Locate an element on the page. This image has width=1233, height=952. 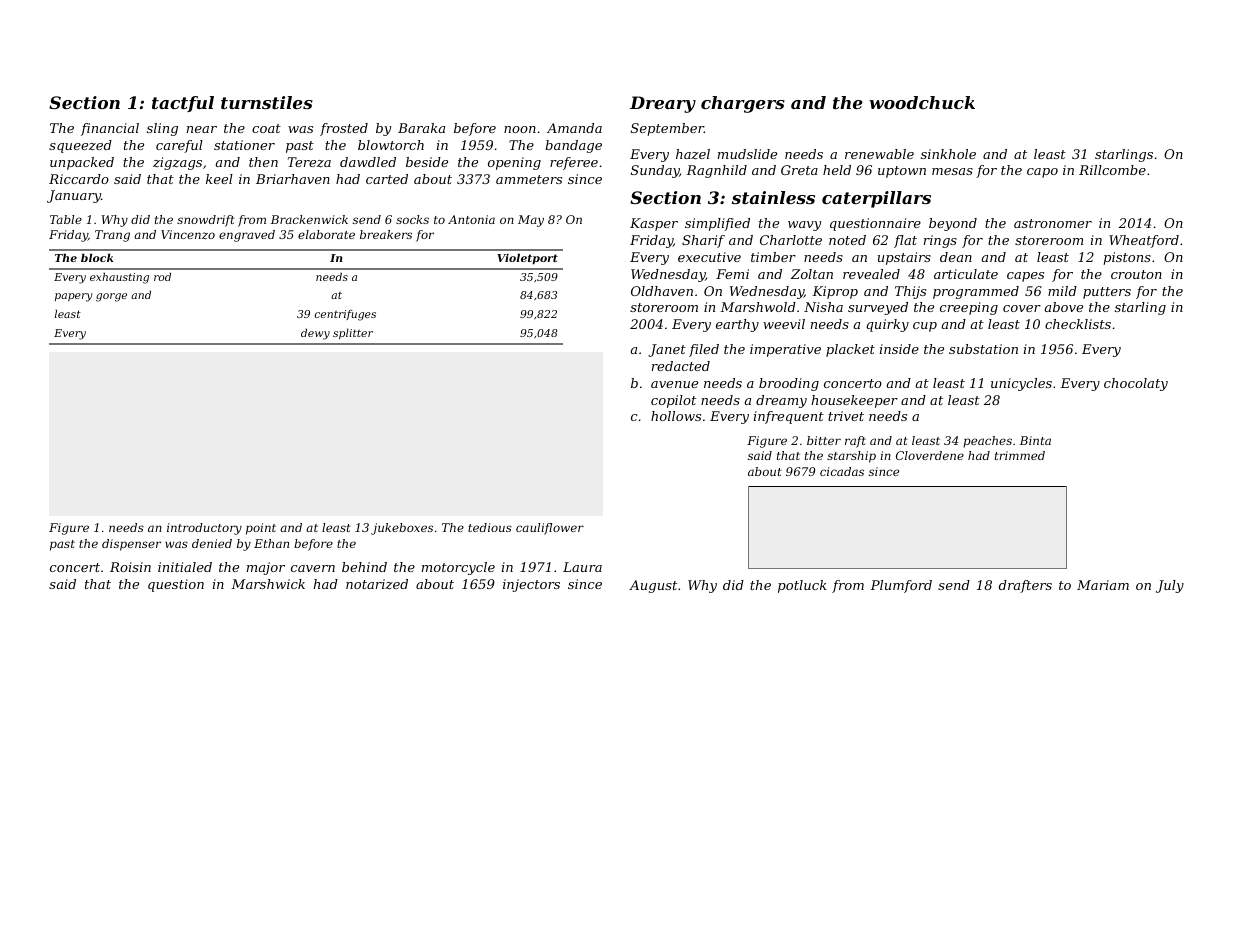
Marshwick is located at coordinates (268, 584).
